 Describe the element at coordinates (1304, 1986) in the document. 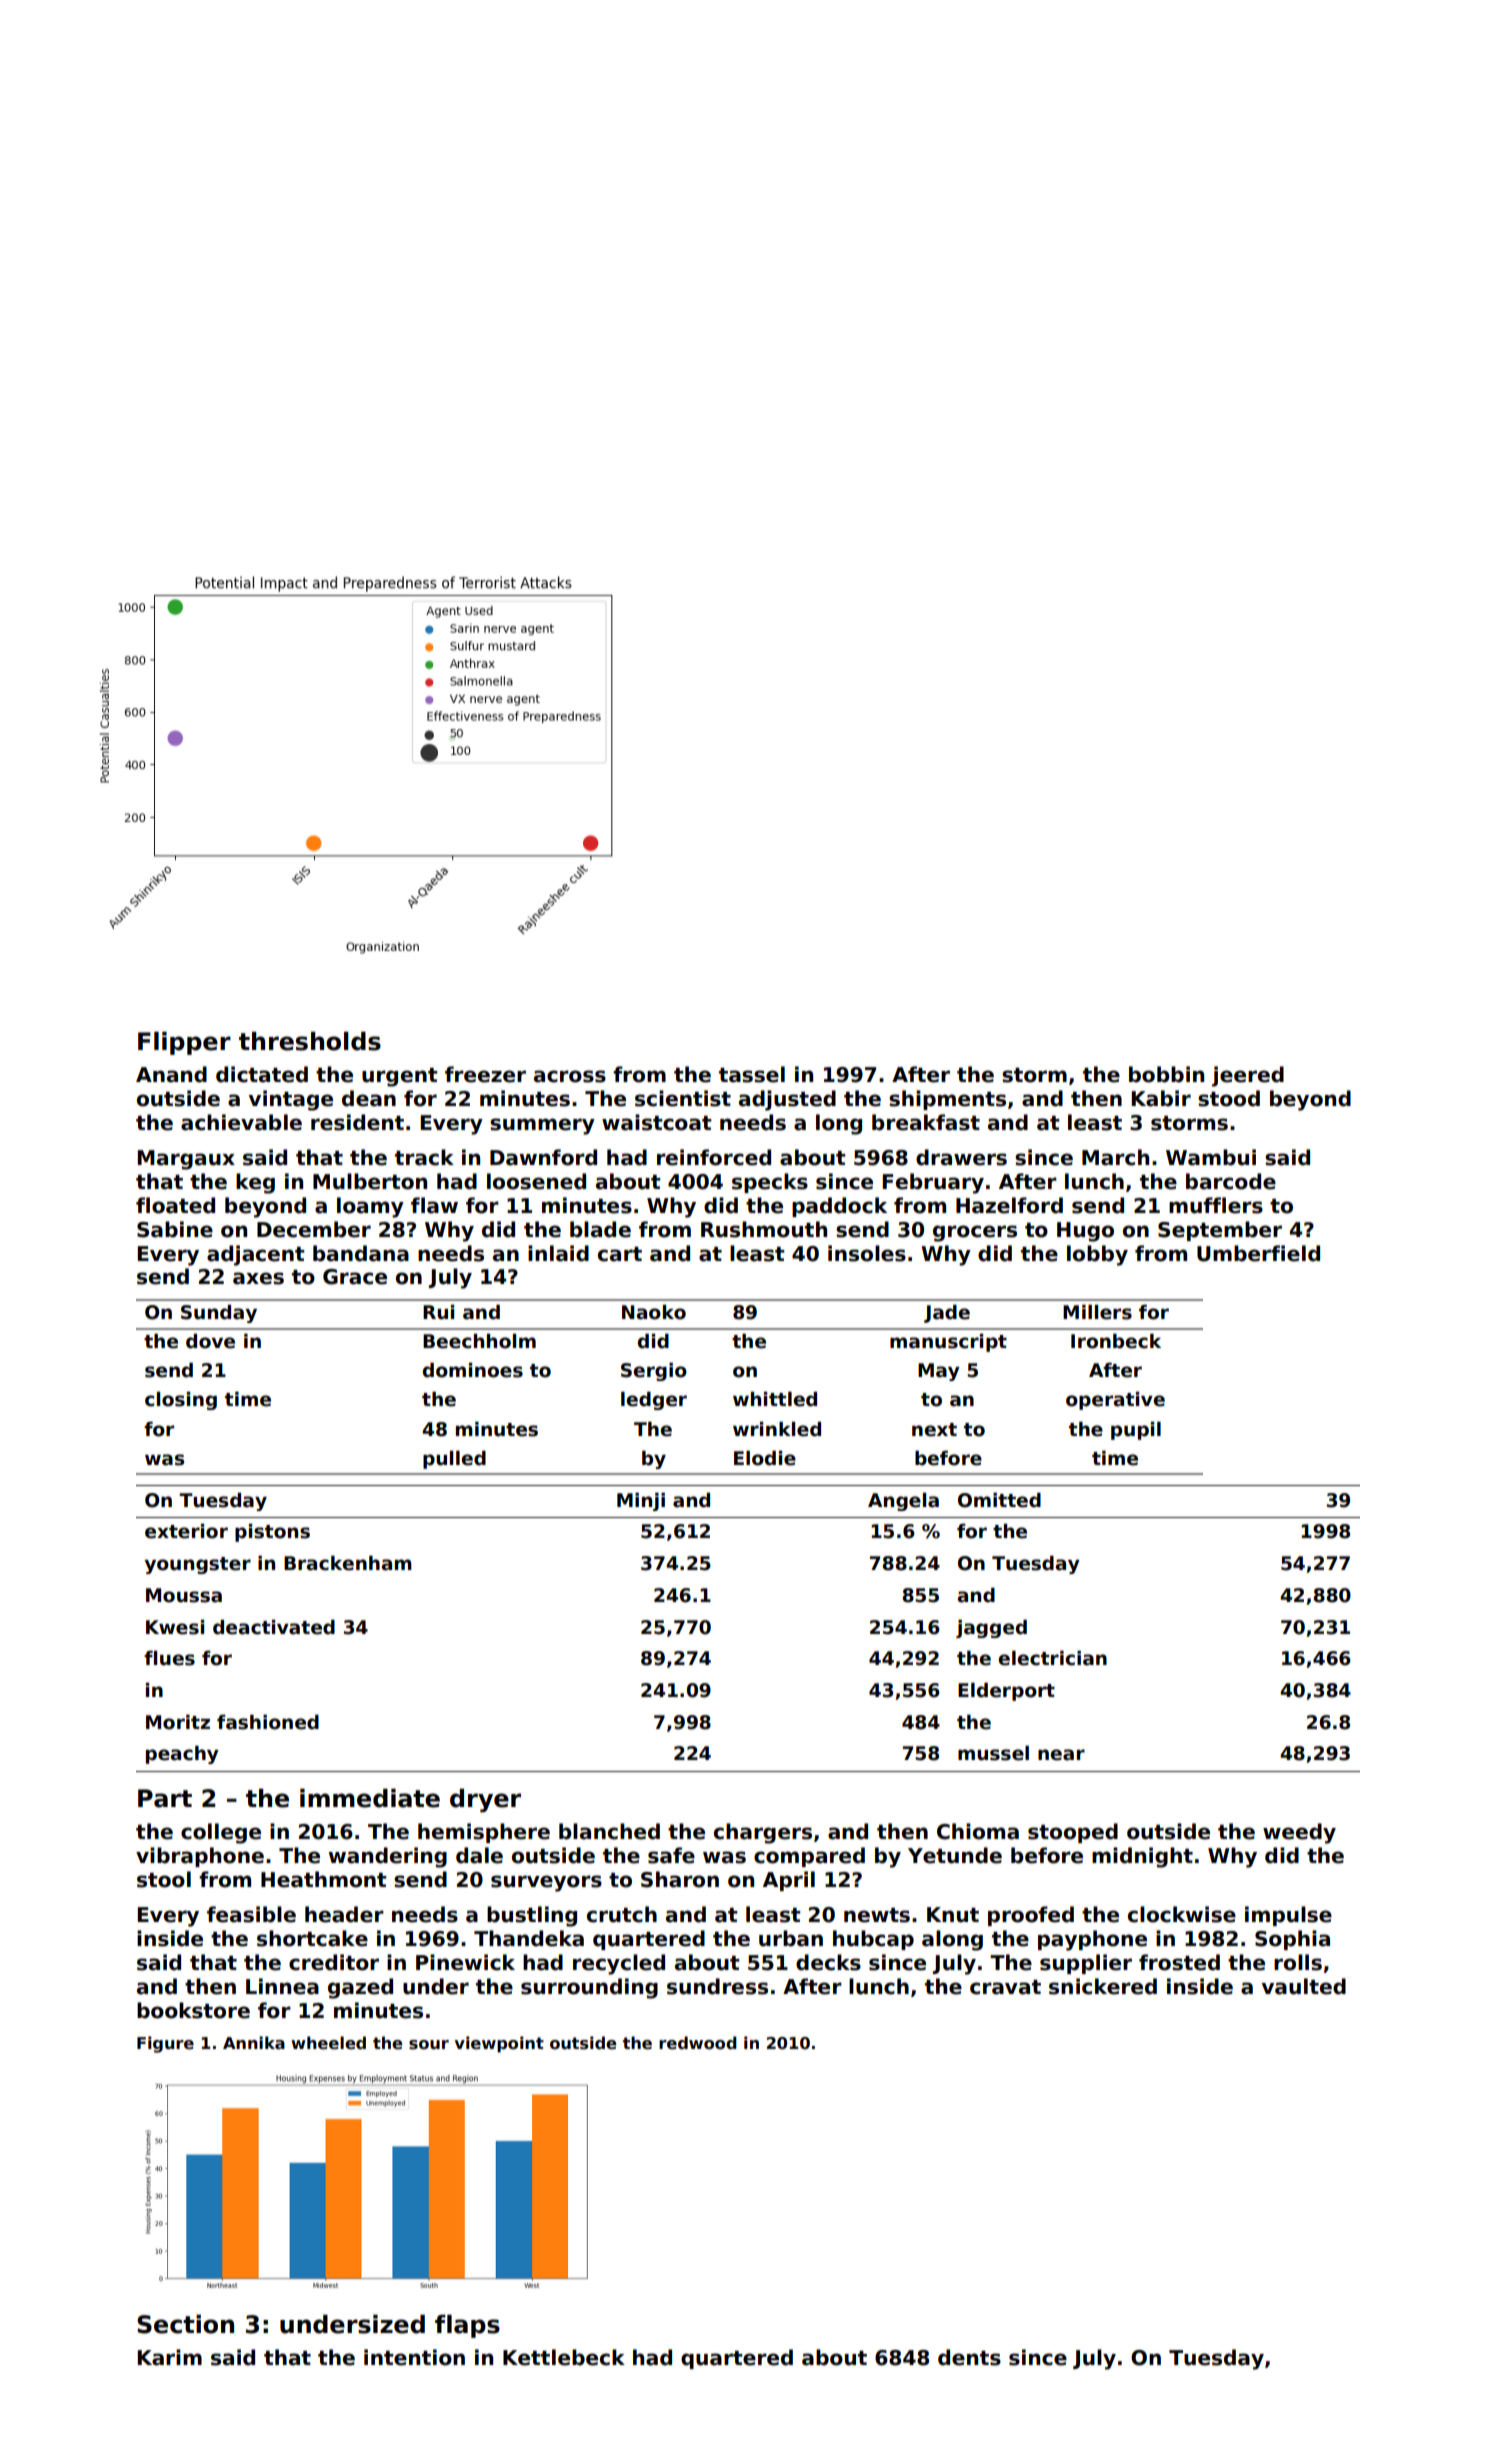

I see `vaulted` at that location.
